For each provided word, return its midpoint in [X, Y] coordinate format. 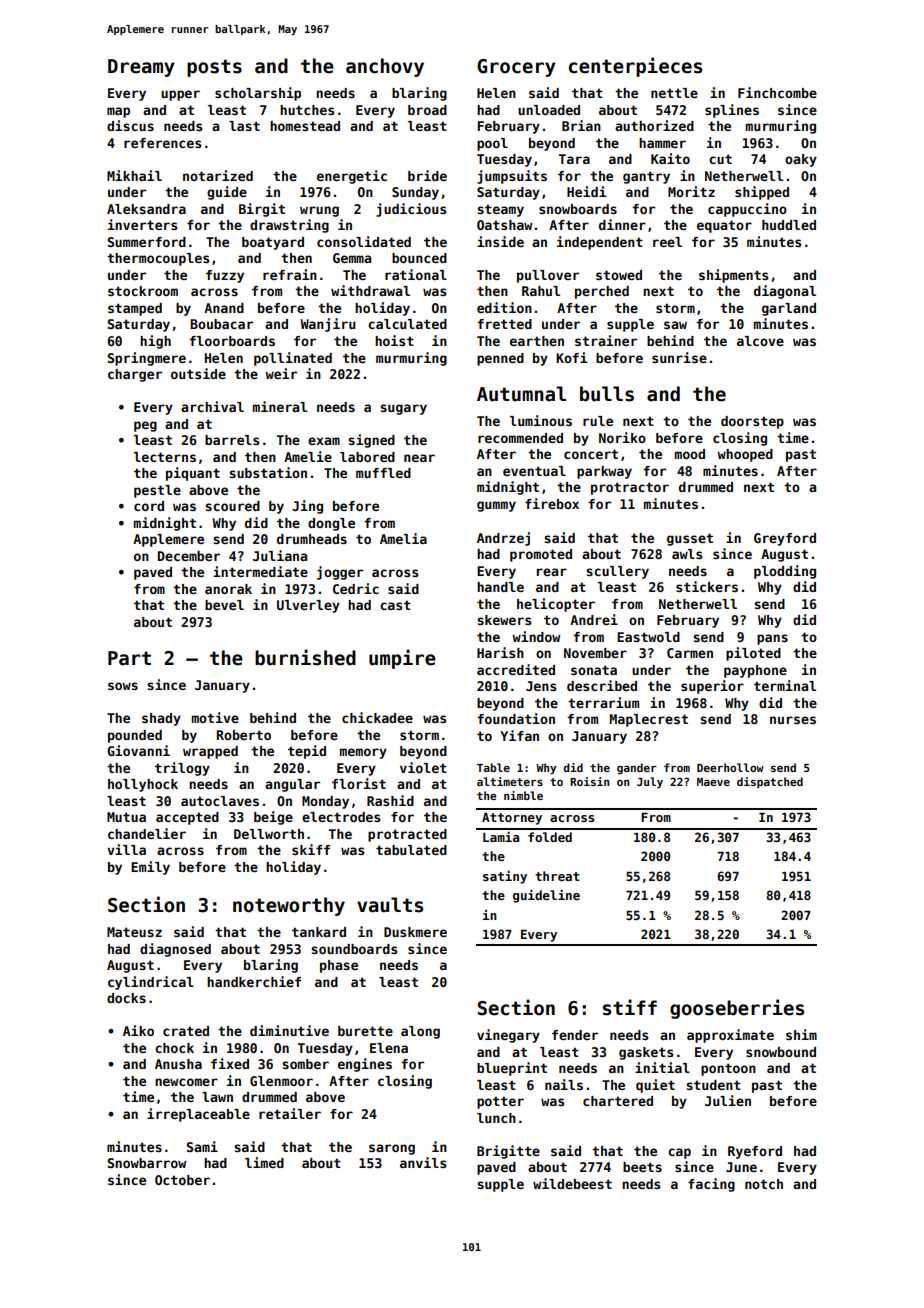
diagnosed [175, 950]
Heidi [587, 191]
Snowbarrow [147, 1163]
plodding [785, 572]
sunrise [679, 357]
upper [180, 95]
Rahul [541, 291]
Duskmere [415, 932]
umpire [402, 659]
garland [789, 309]
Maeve [713, 782]
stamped [135, 309]
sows [123, 686]
